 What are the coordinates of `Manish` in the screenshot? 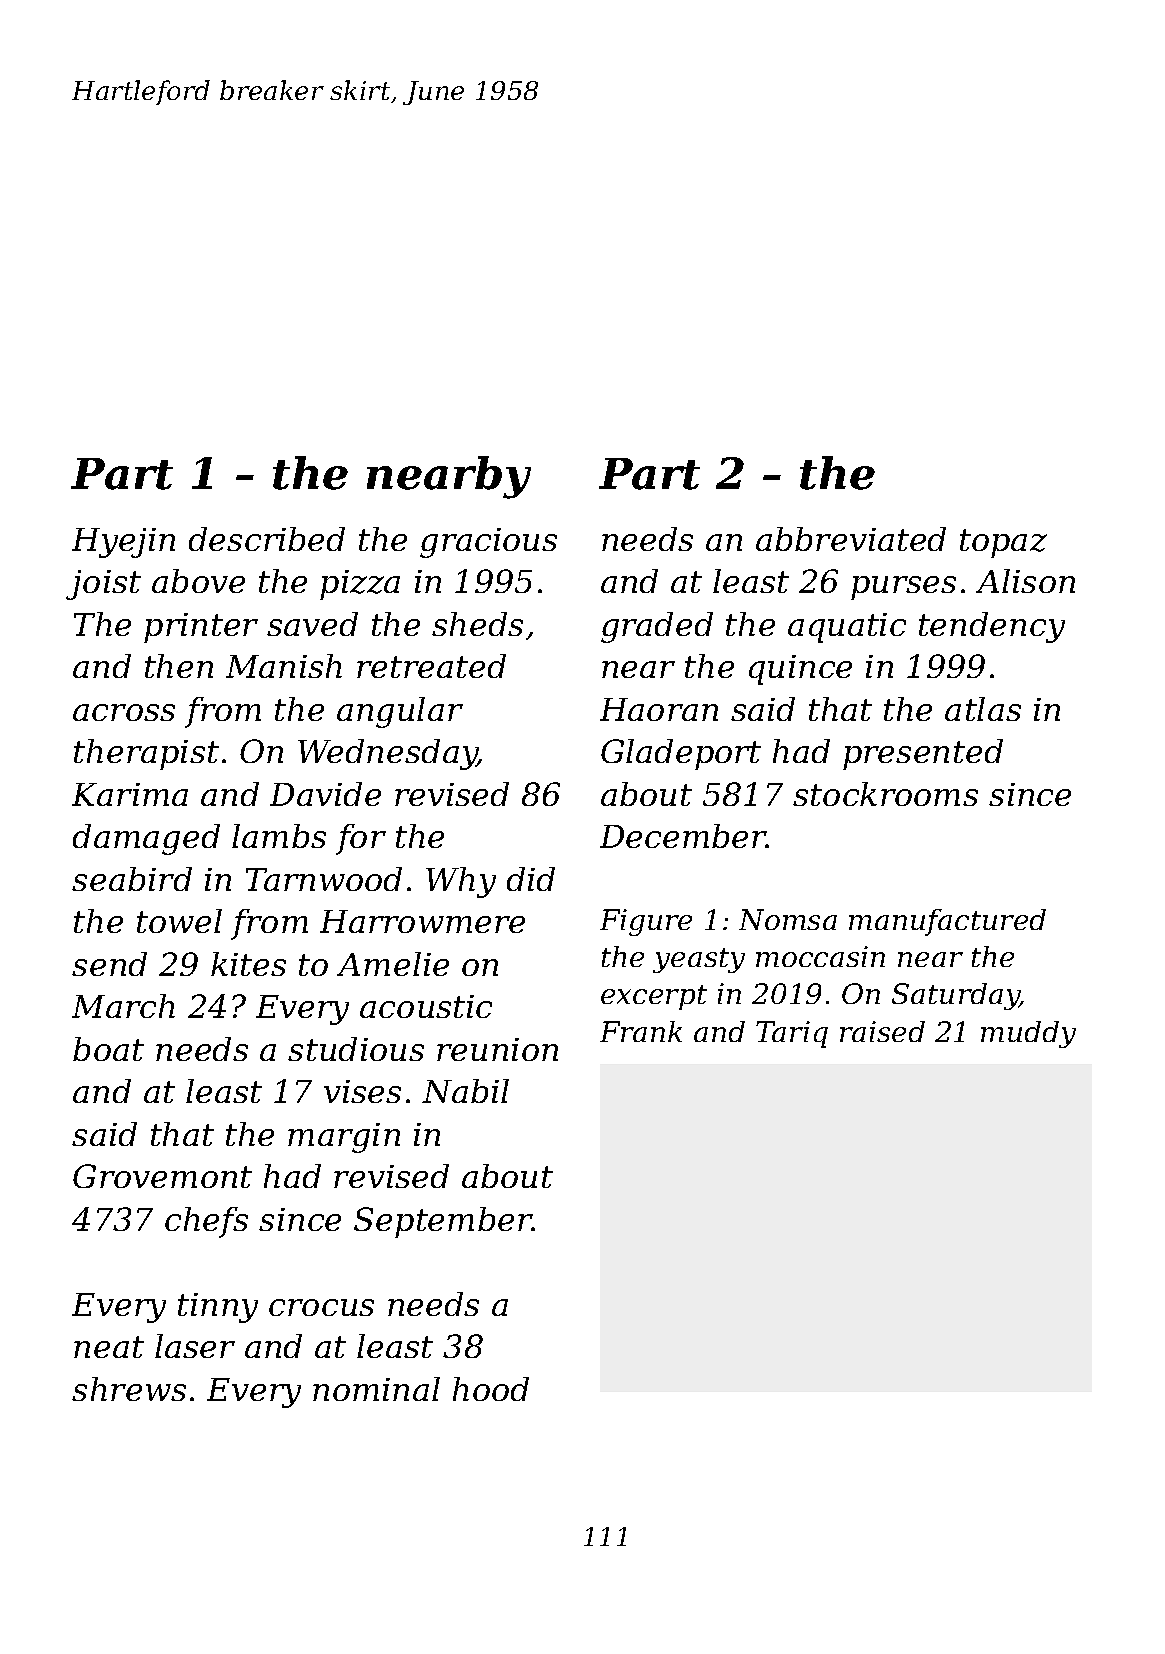 It's located at (284, 666).
